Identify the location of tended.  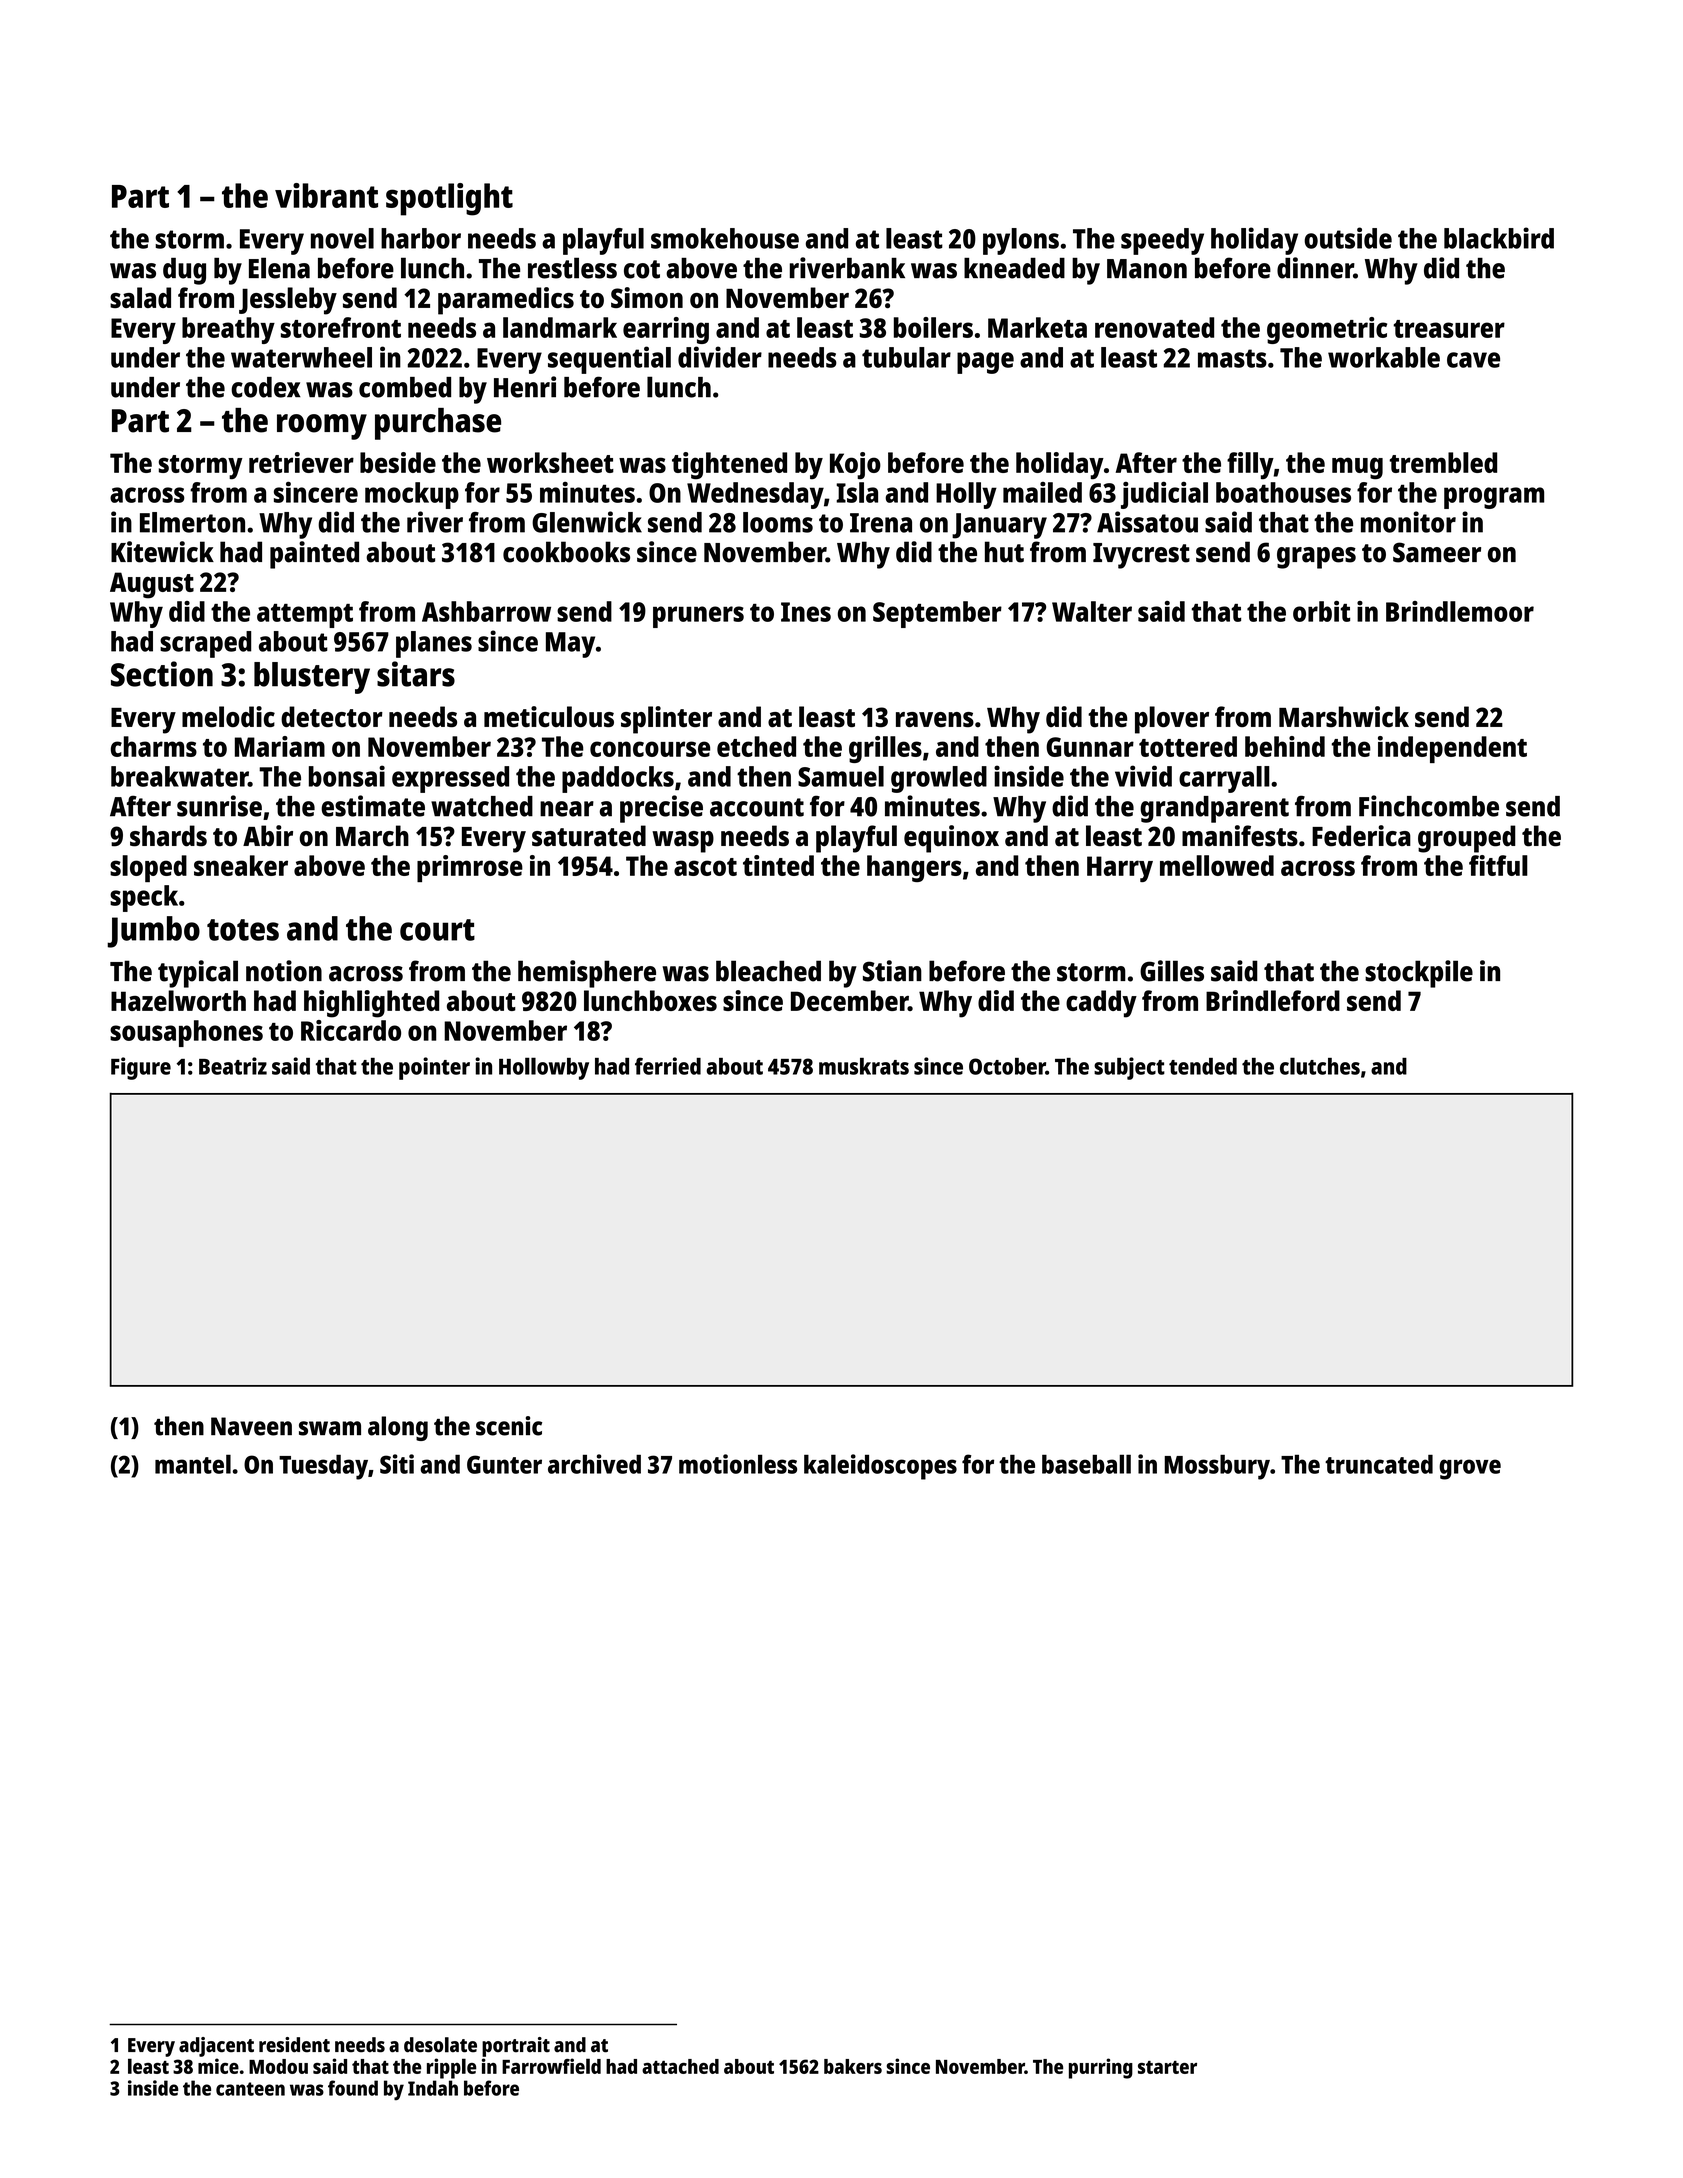
(1203, 1066).
